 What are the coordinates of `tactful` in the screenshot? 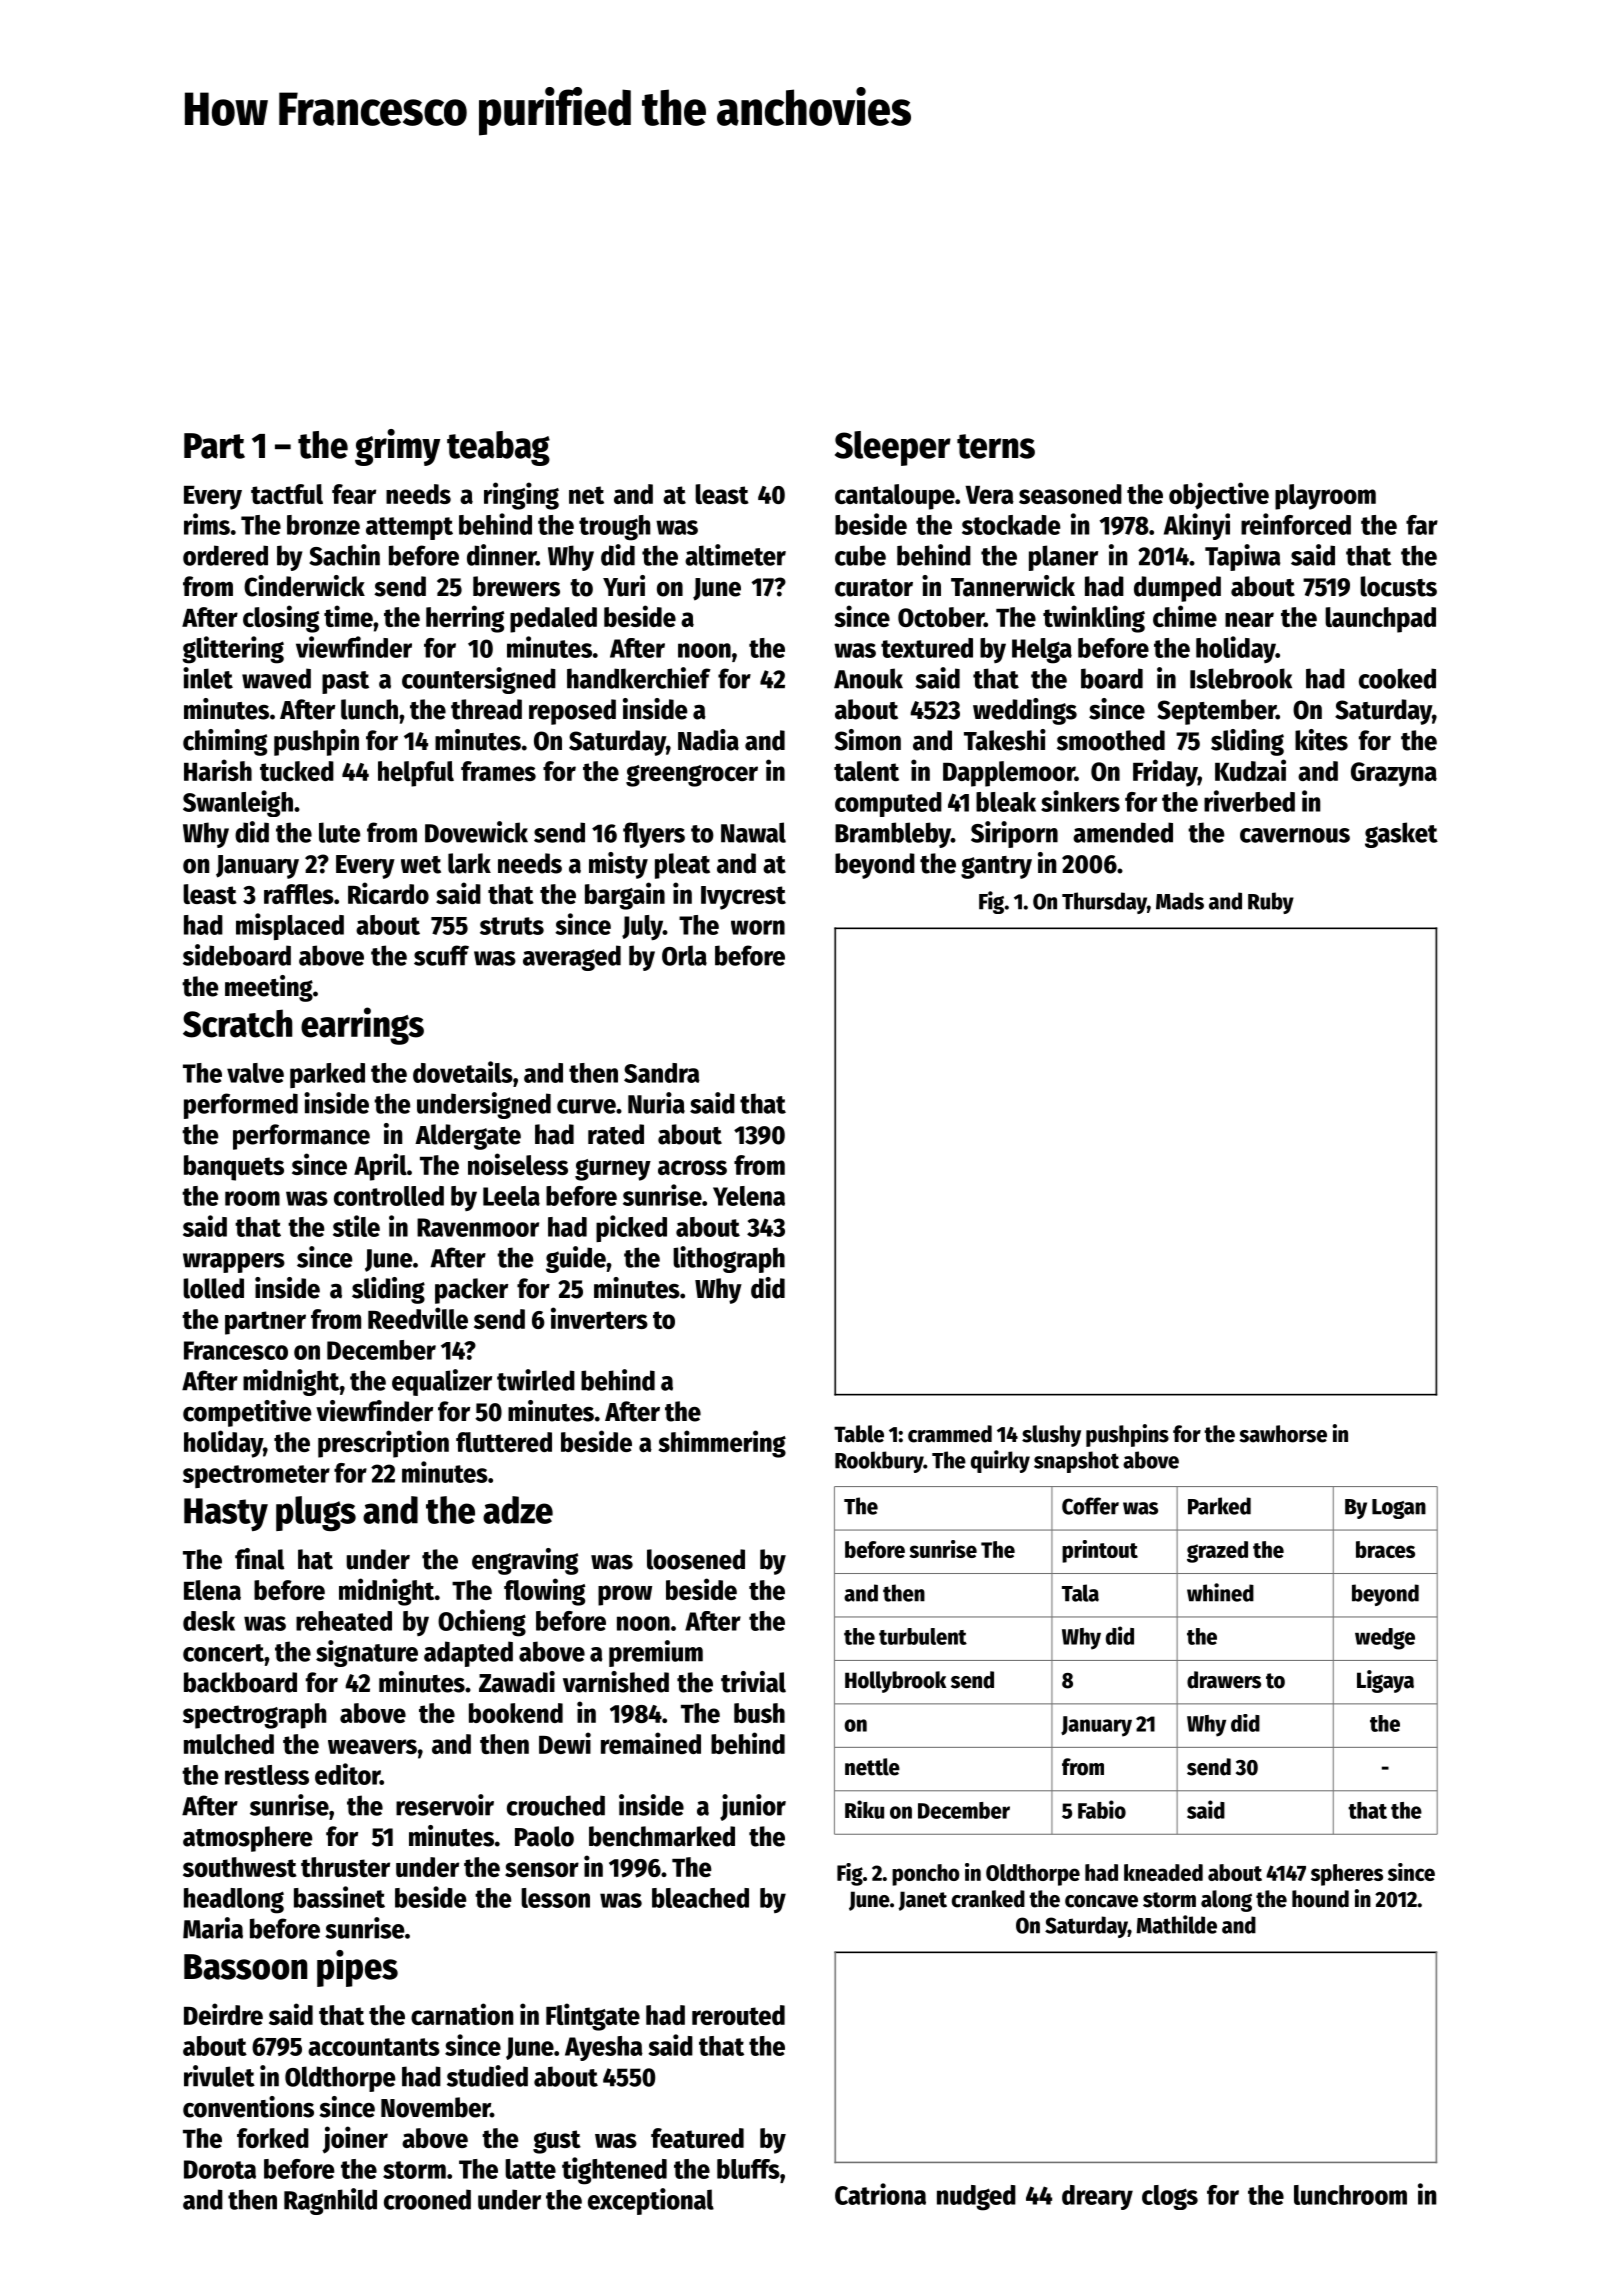 It's located at (287, 494).
